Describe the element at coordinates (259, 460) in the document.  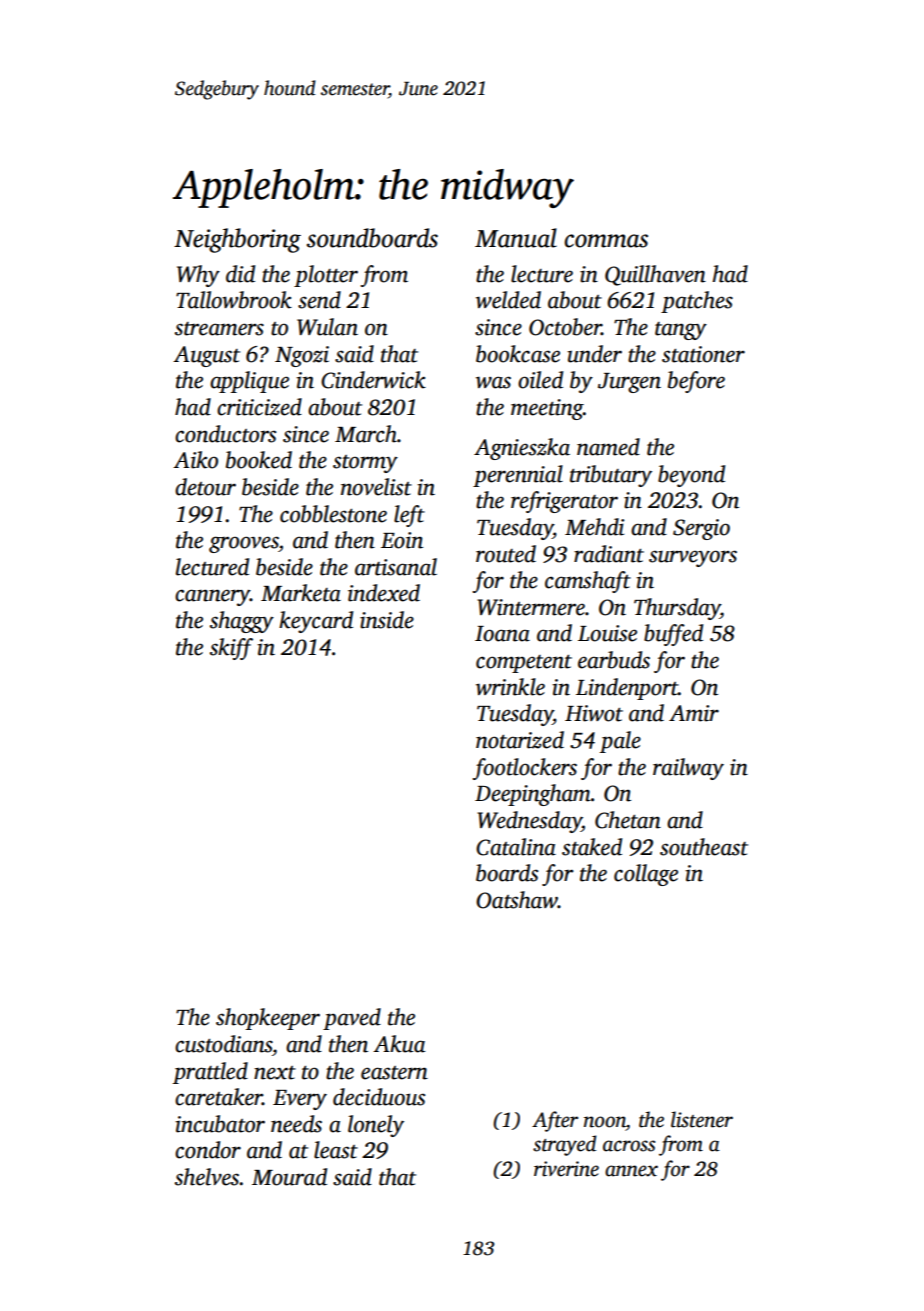
I see `booked` at that location.
